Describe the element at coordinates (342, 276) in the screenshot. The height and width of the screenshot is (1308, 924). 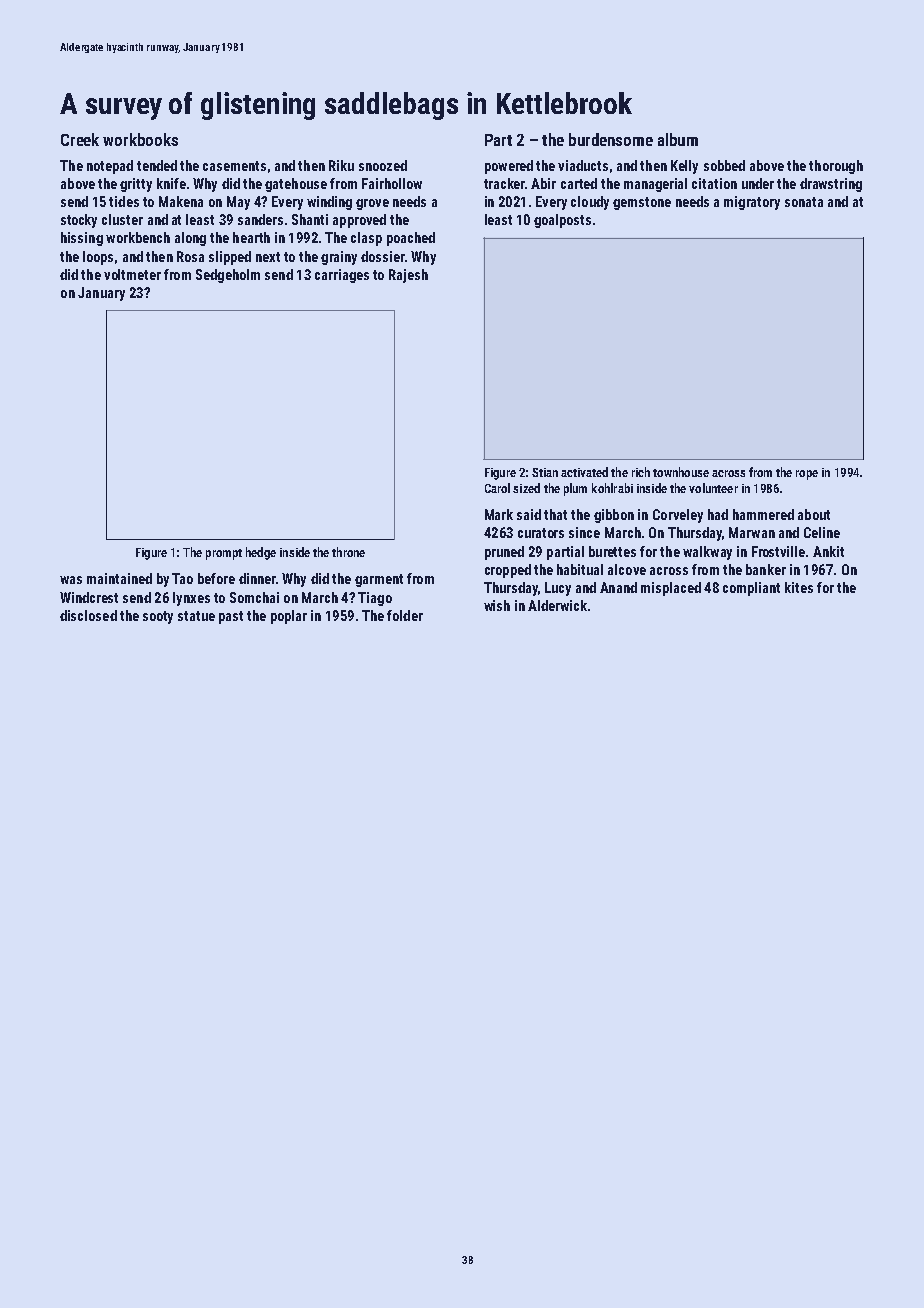
I see `carriages` at that location.
